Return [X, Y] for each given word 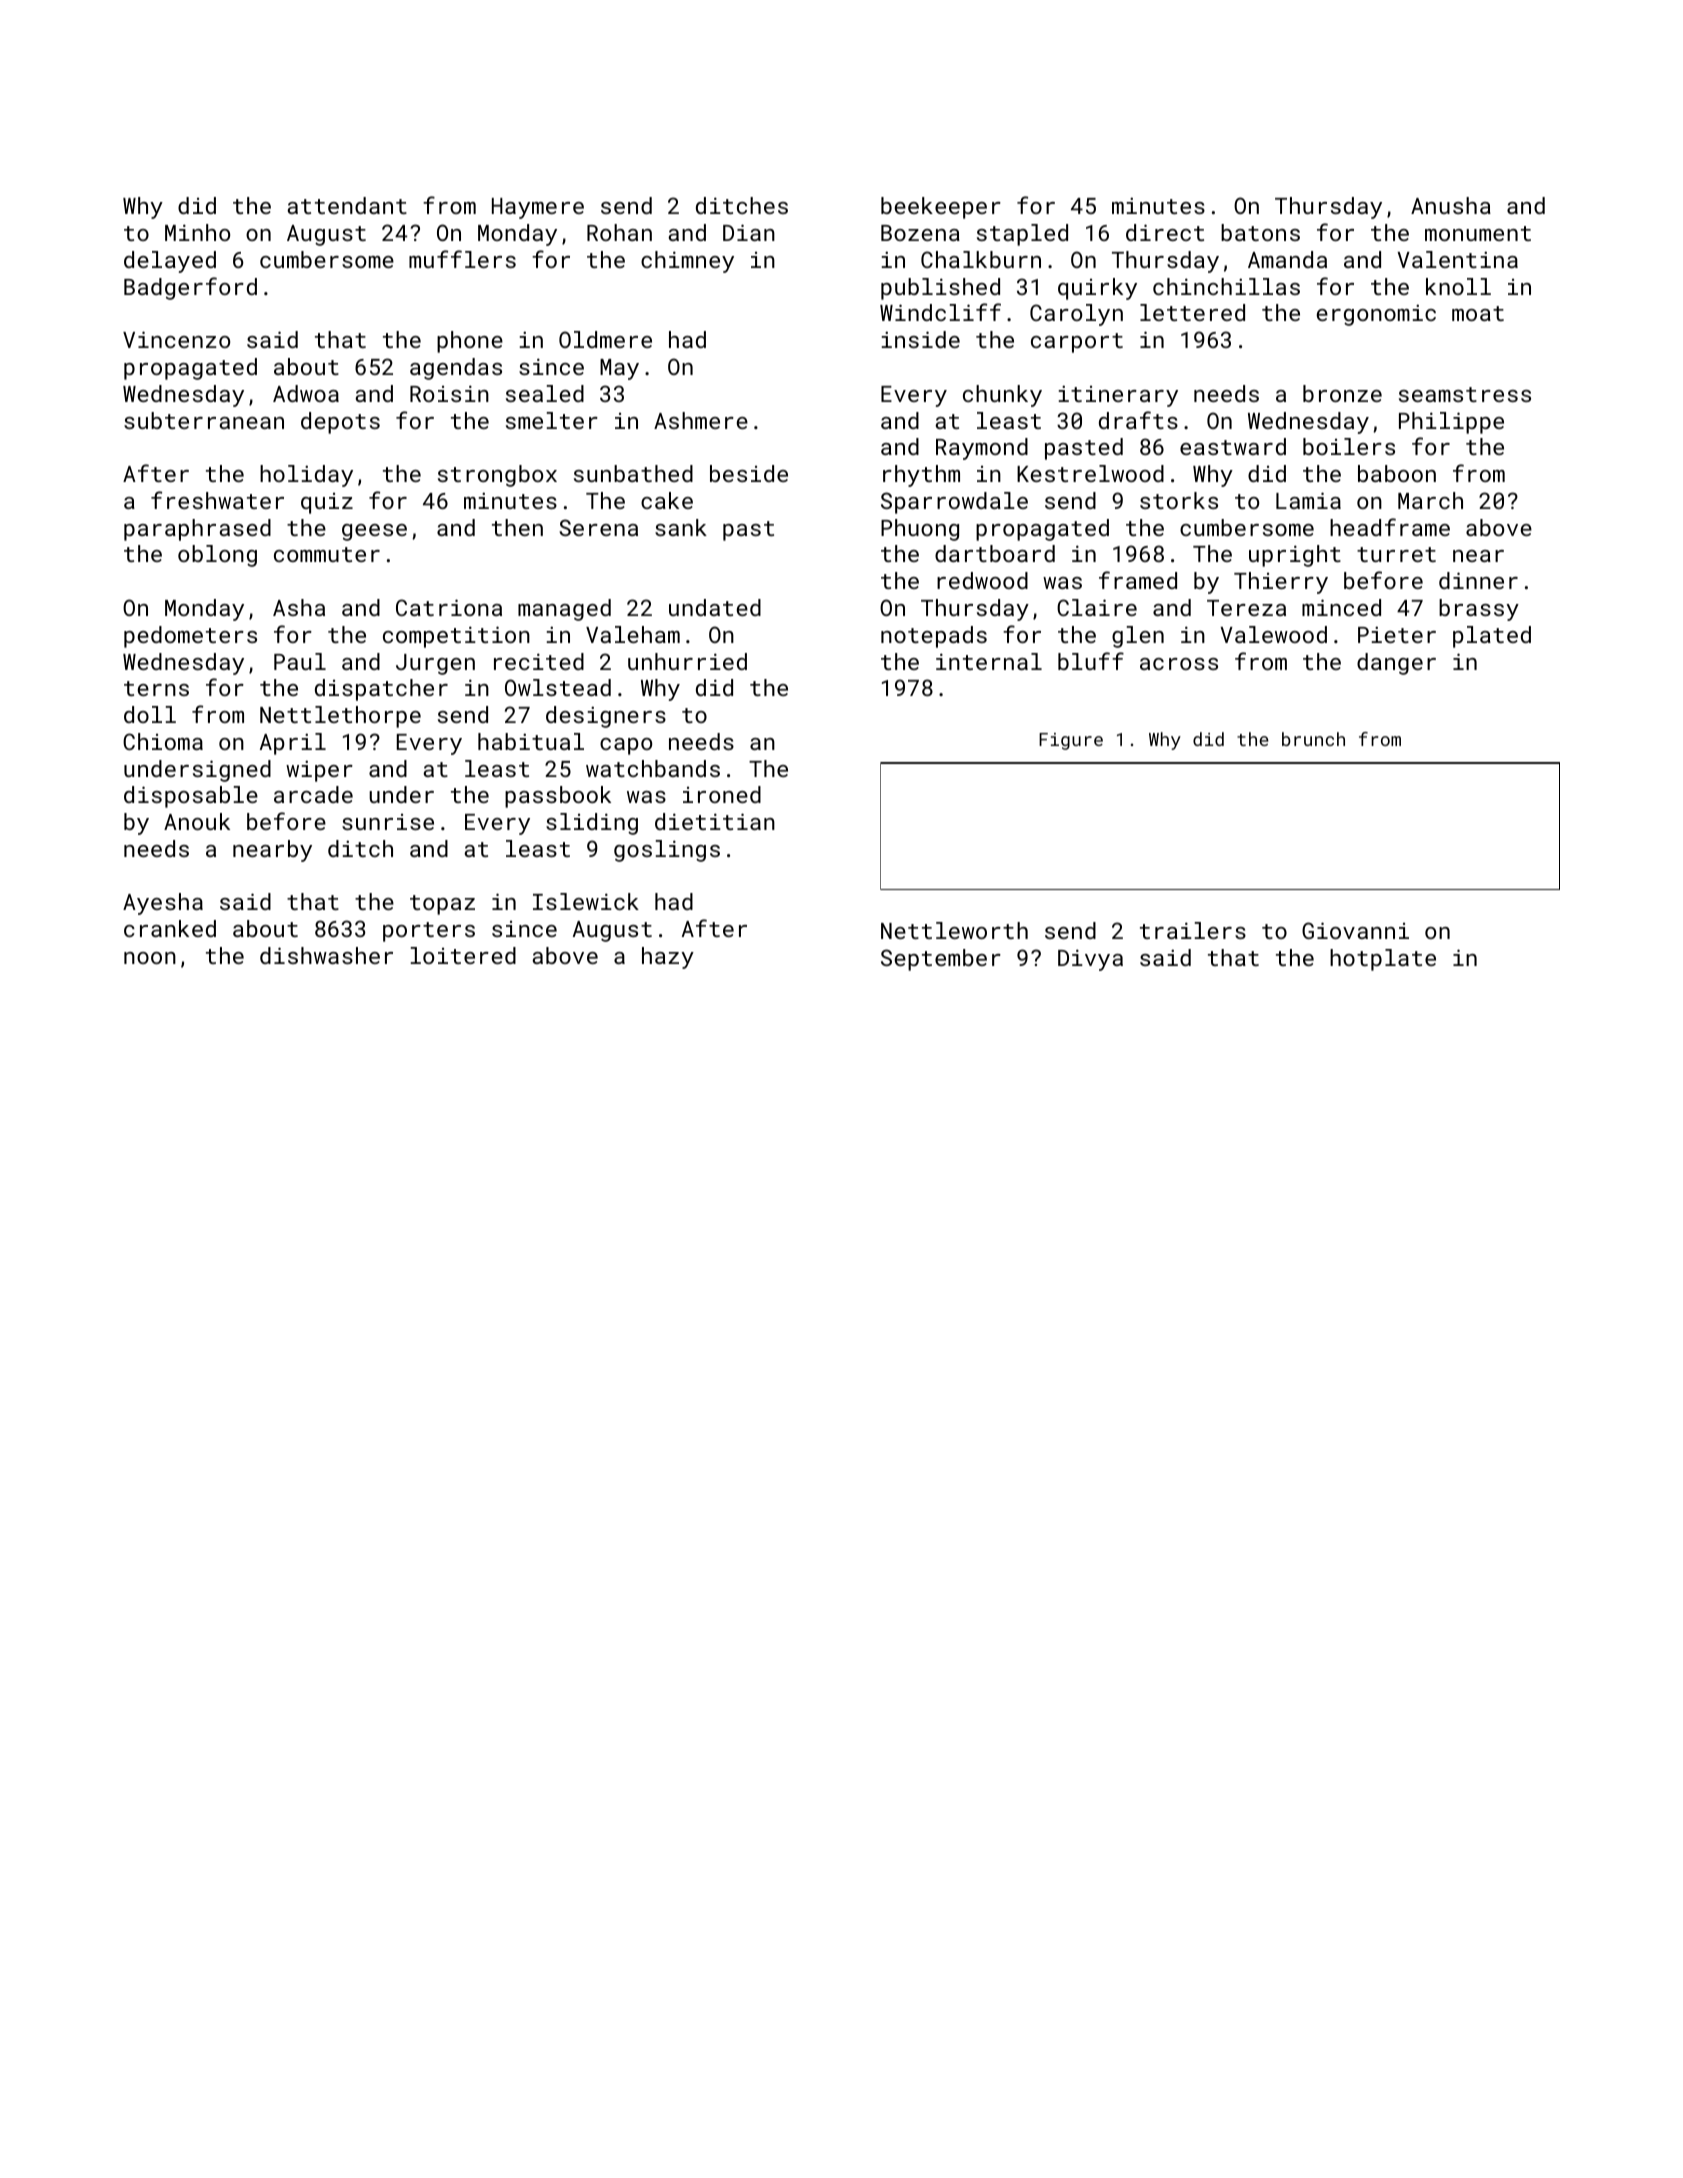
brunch [1313, 739]
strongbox [497, 476]
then [517, 527]
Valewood [1273, 634]
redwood [982, 580]
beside [749, 473]
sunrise [388, 822]
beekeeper [941, 208]
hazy [668, 958]
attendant [347, 205]
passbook [558, 797]
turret [1396, 554]
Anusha [1451, 205]
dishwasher [326, 955]
